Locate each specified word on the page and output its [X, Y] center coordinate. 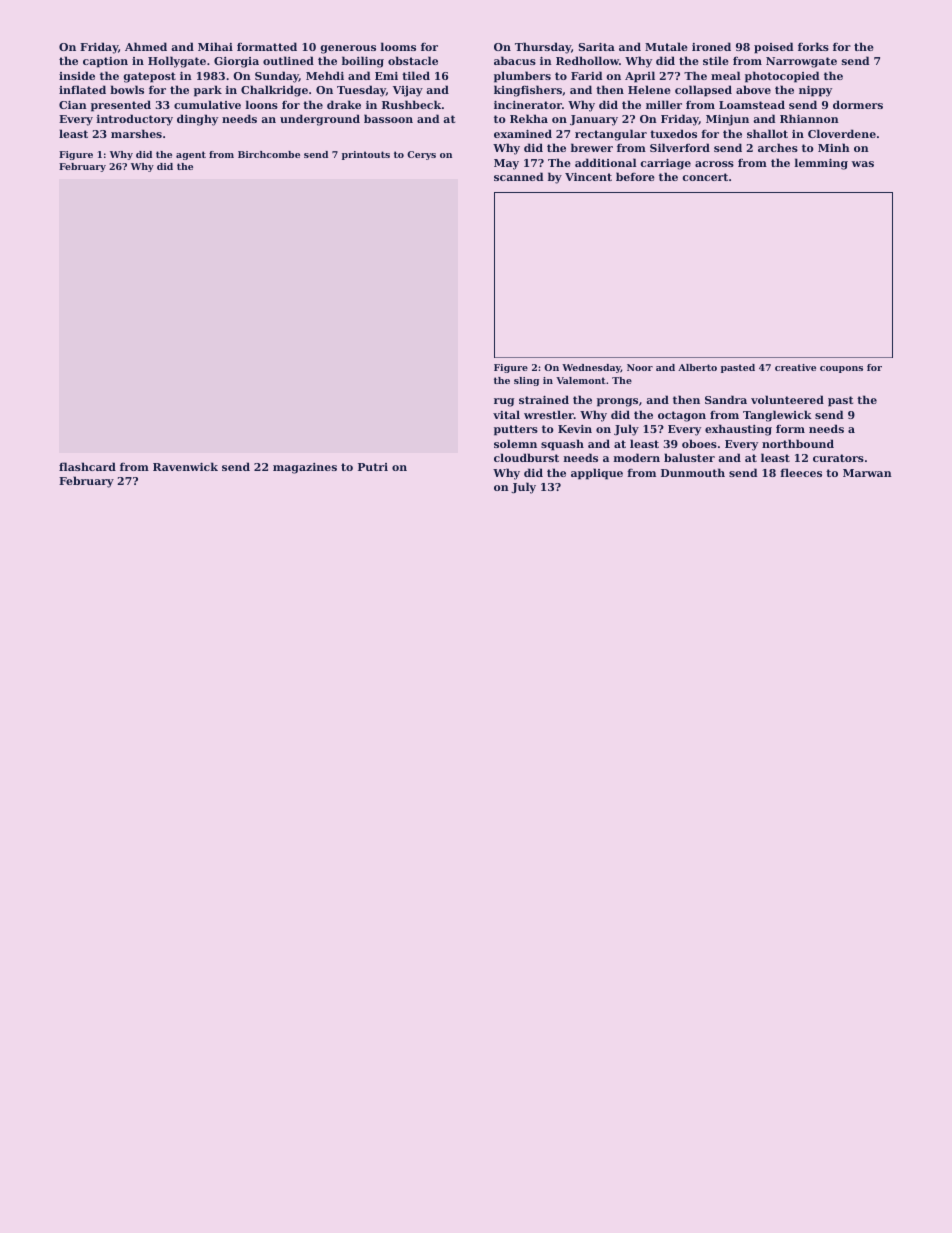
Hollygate [177, 62]
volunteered [787, 399]
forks [813, 46]
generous [348, 49]
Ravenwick [185, 466]
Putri [373, 467]
